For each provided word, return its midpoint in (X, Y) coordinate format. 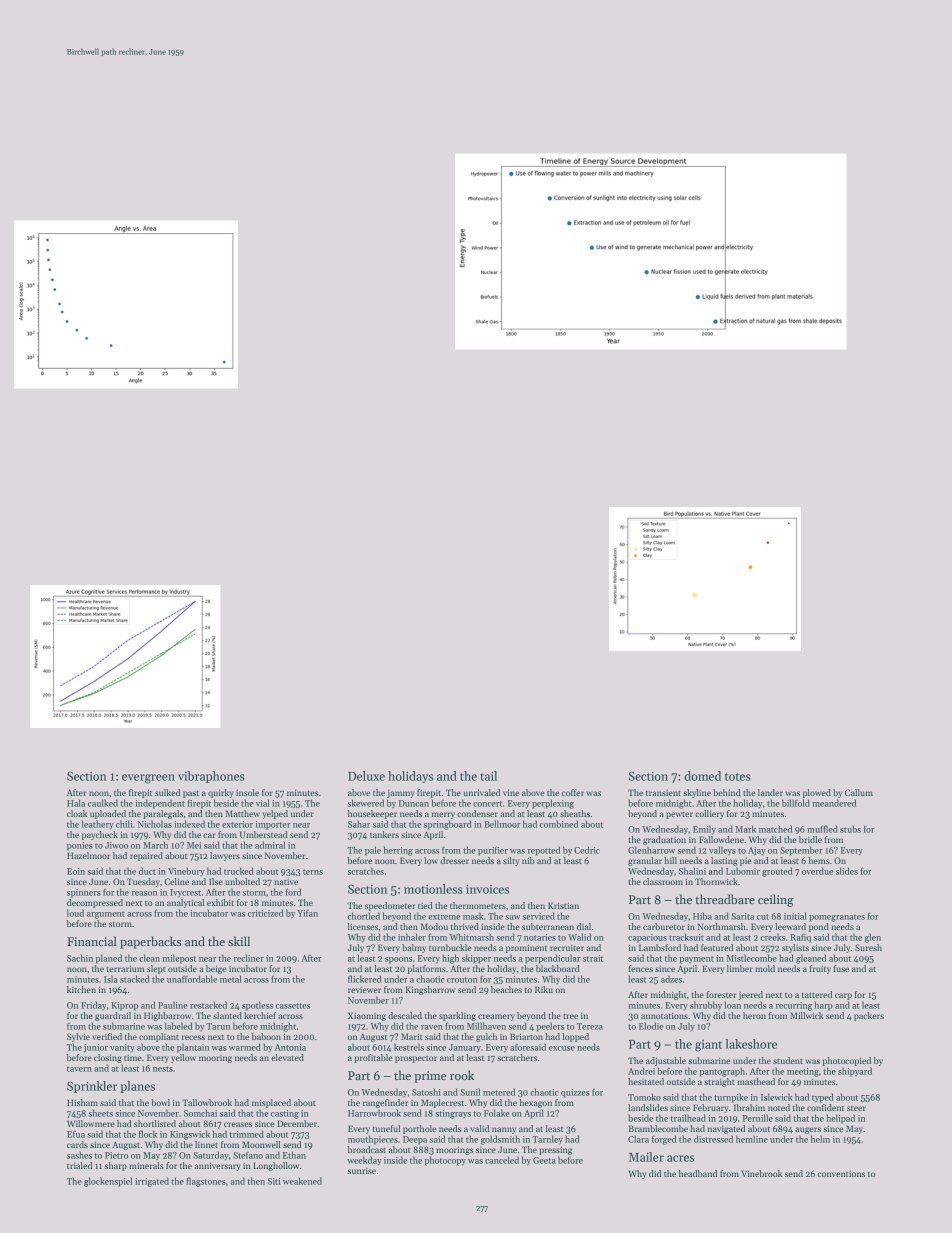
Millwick (807, 1015)
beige (216, 969)
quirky (221, 793)
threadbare (725, 899)
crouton (462, 980)
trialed (79, 1165)
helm (820, 1139)
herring (398, 851)
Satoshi (426, 1092)
